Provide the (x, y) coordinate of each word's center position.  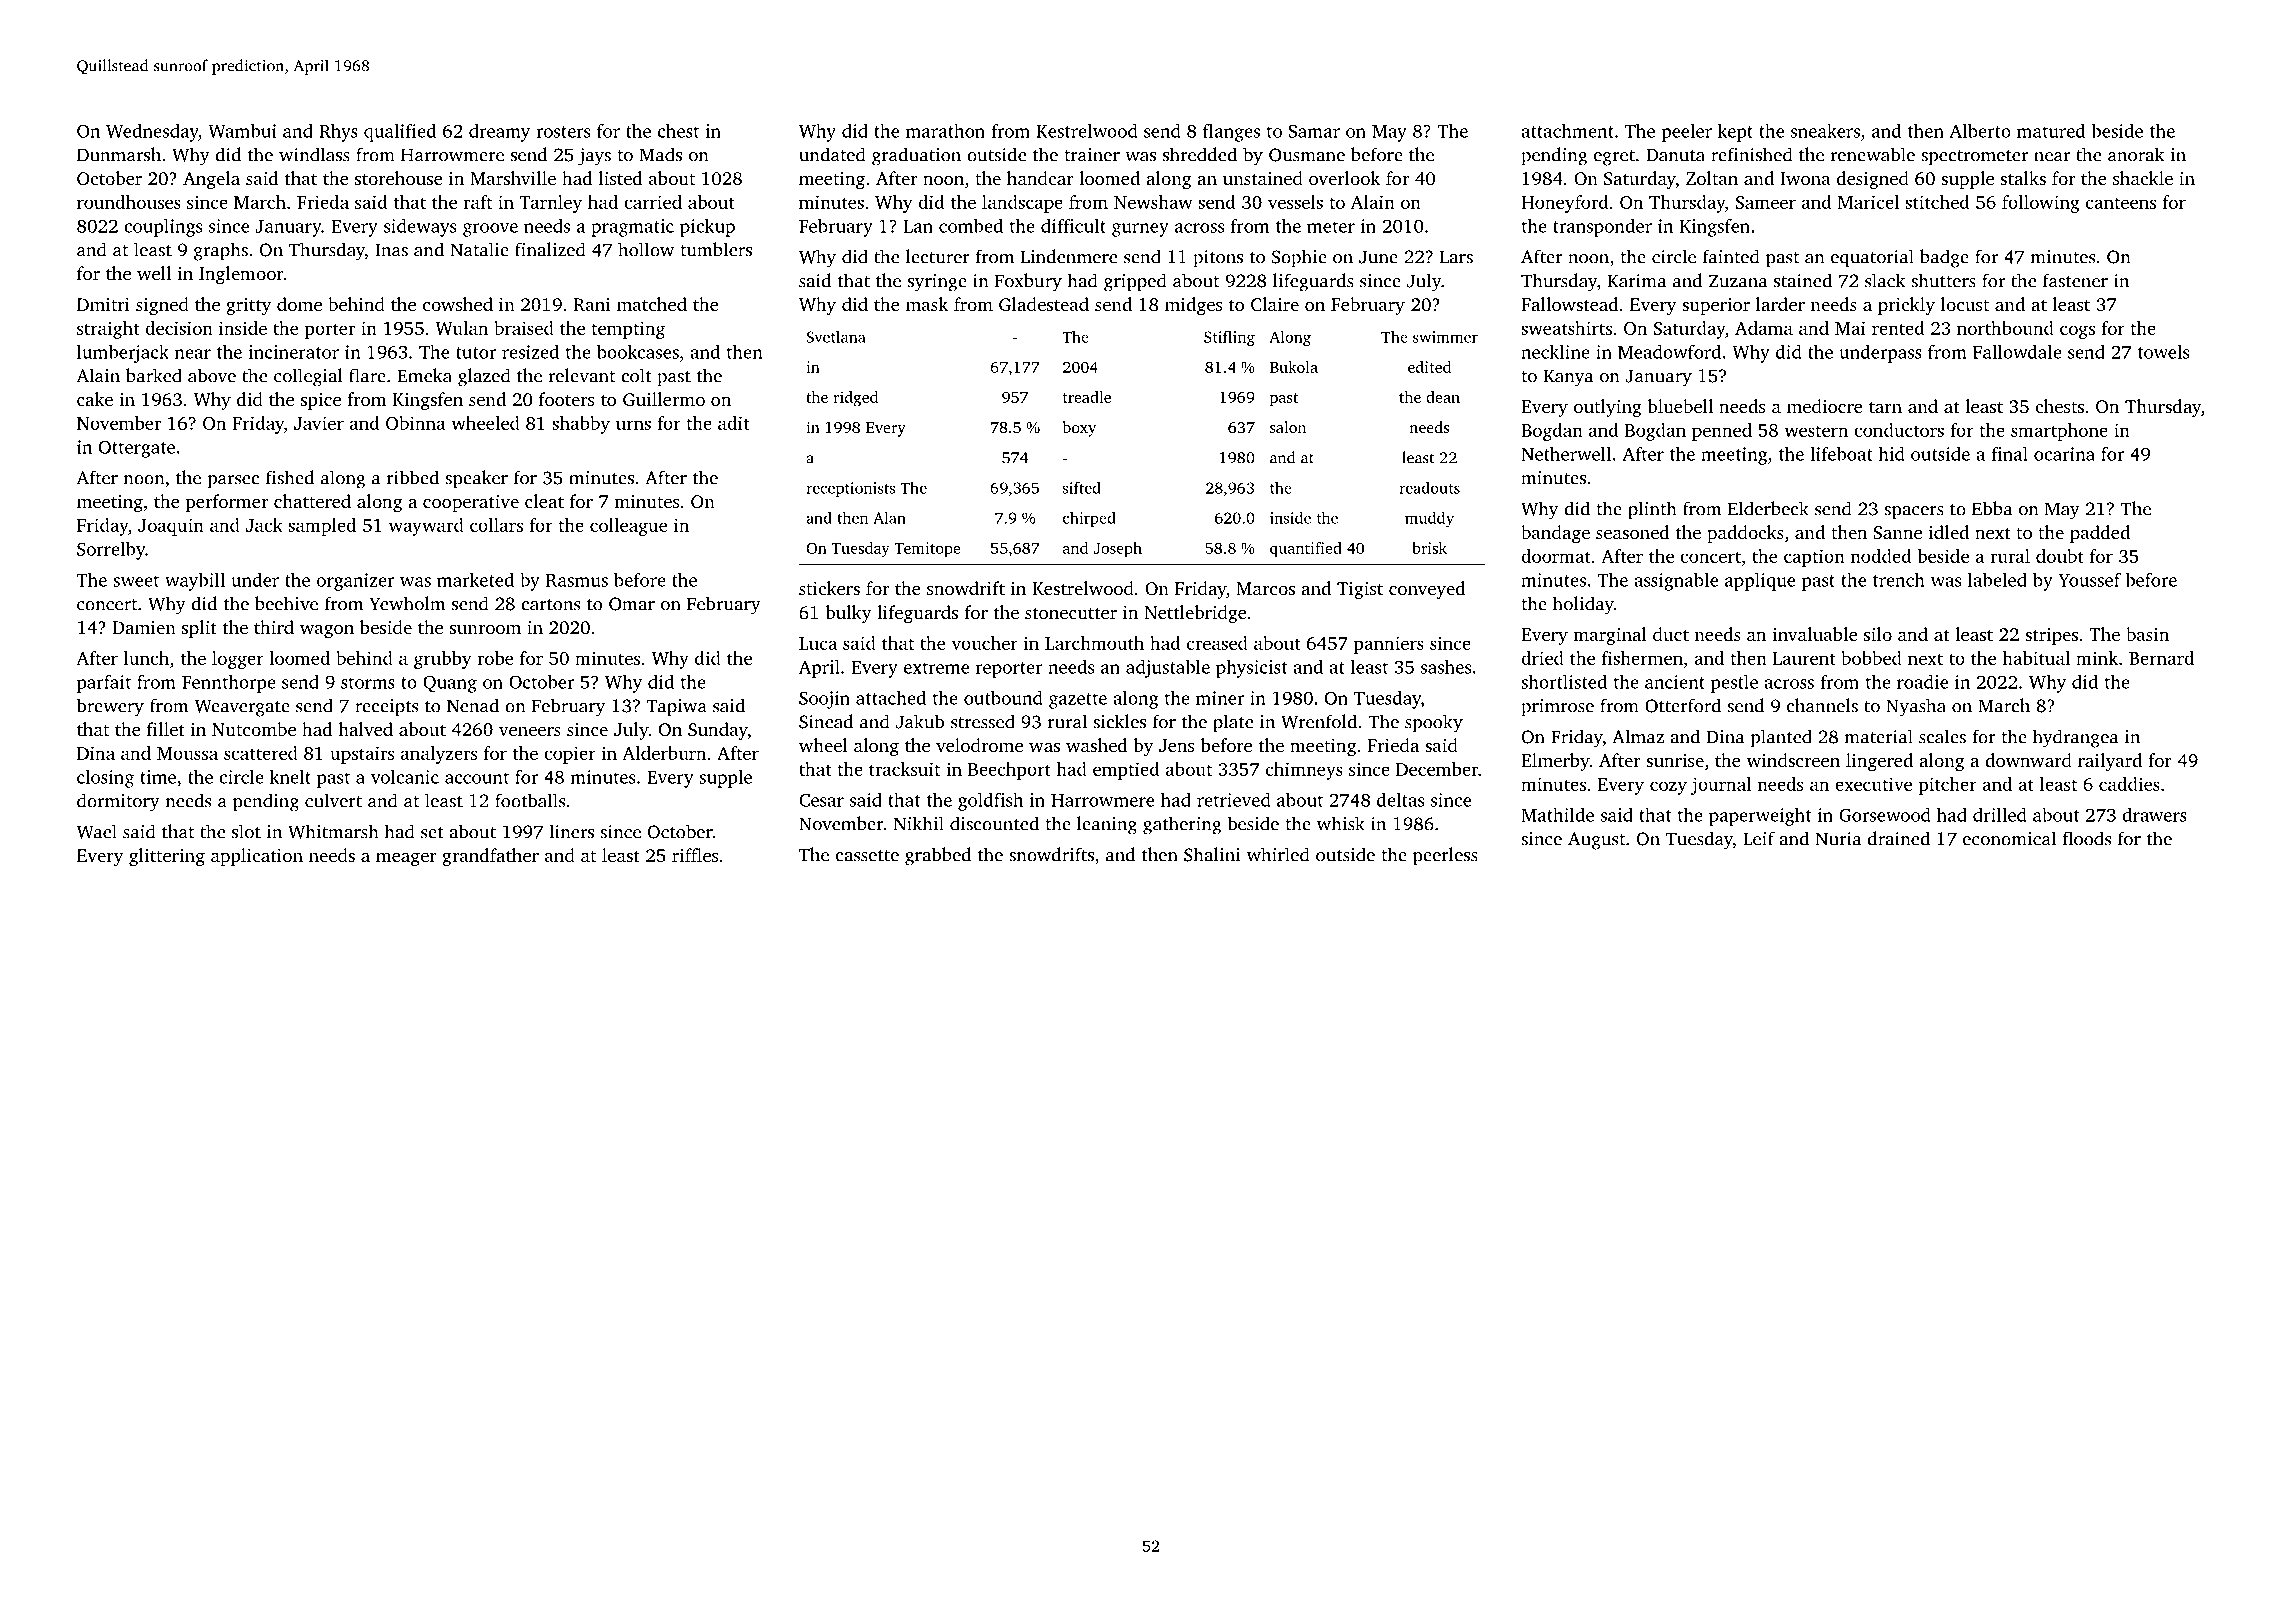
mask (927, 304)
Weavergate (242, 708)
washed (1096, 745)
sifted (1082, 487)
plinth (1652, 510)
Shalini (1212, 854)
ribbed (413, 477)
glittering (167, 857)
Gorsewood (1885, 815)
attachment (1567, 131)
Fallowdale (2017, 351)
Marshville (513, 178)
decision (179, 328)
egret (1614, 158)
